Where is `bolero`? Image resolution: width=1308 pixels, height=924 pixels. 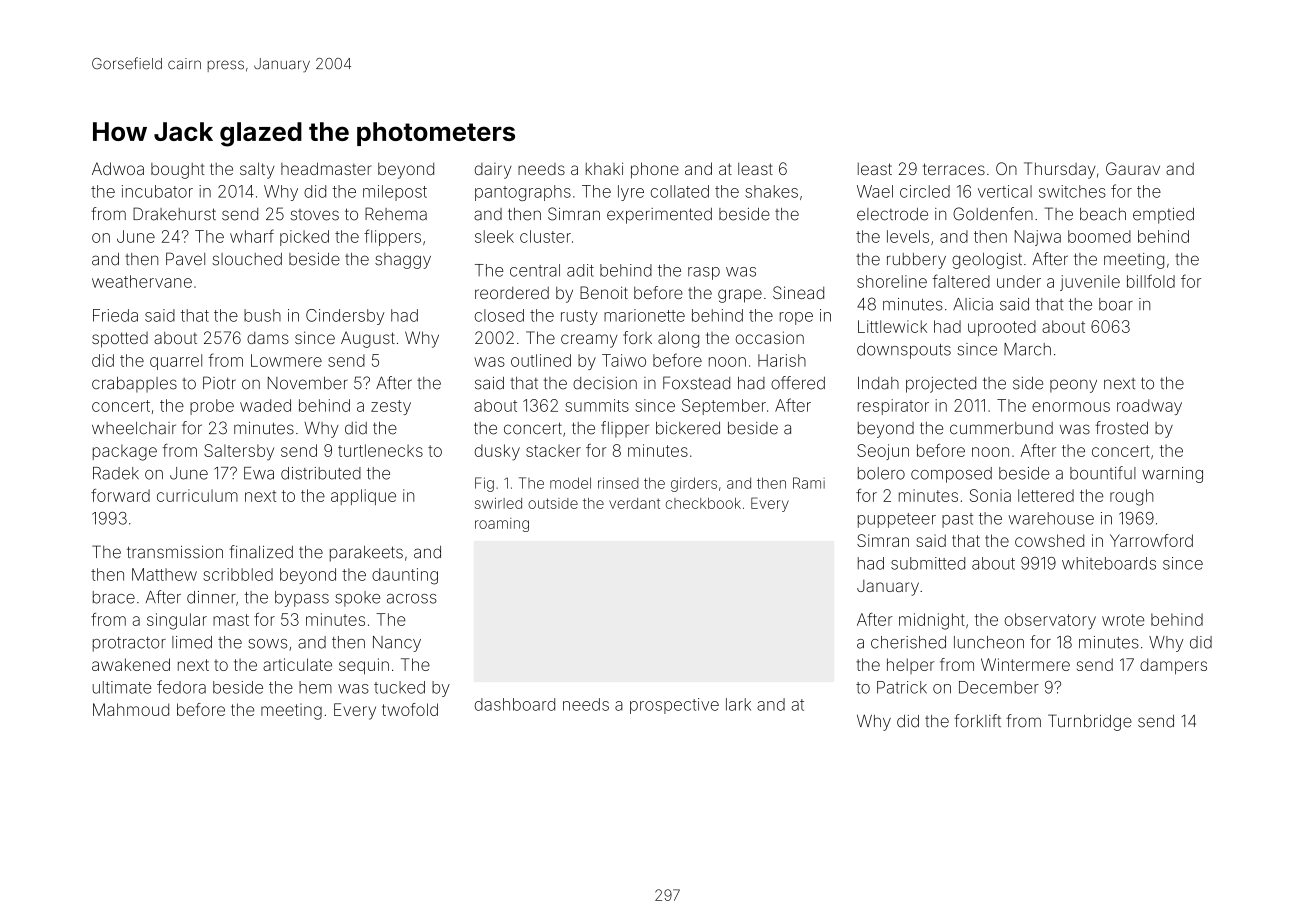
bolero is located at coordinates (881, 473).
